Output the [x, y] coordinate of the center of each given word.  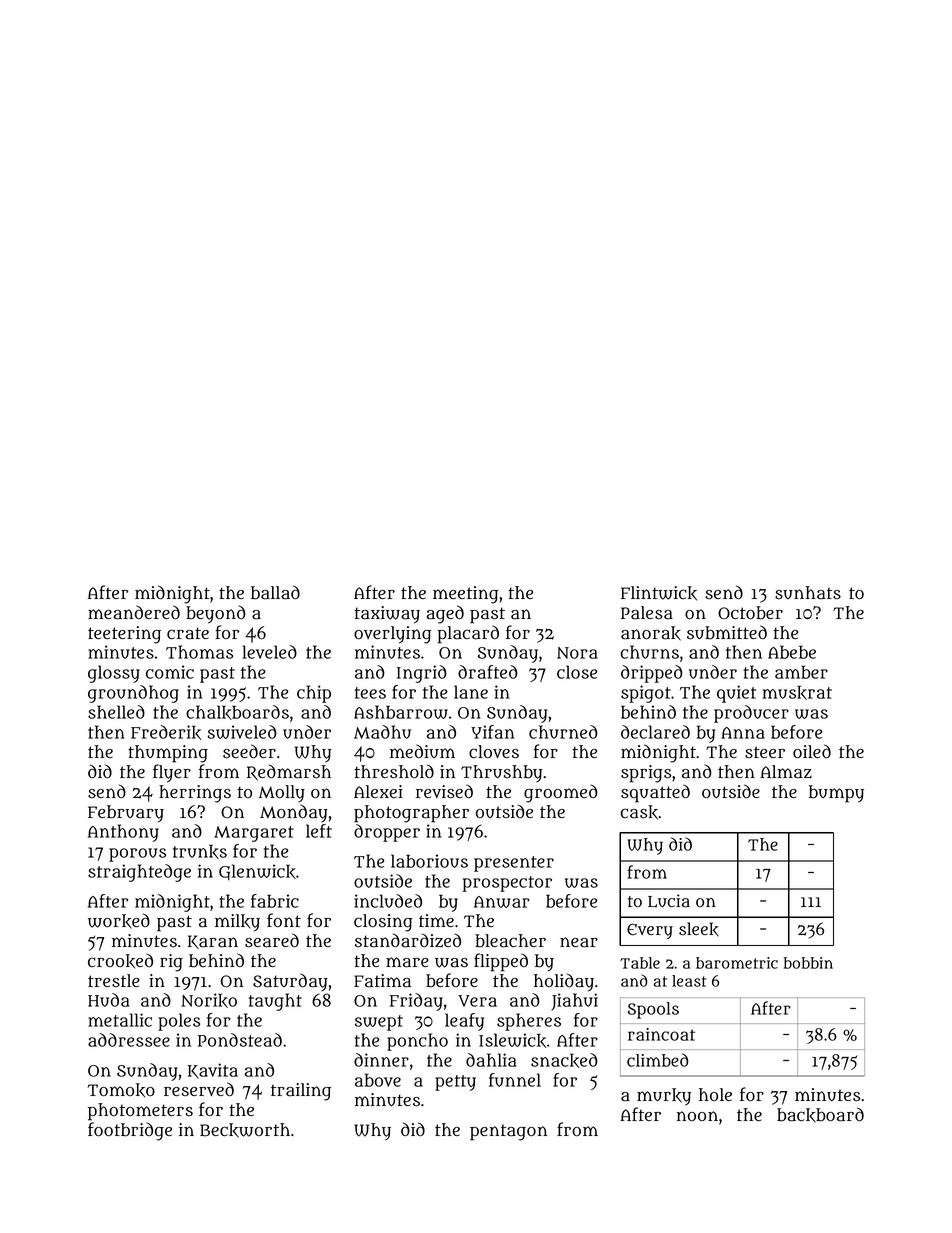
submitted [727, 632]
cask [639, 812]
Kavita [213, 1071]
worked [119, 921]
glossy [114, 674]
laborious [429, 861]
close [577, 672]
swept [379, 1023]
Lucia [669, 901]
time [436, 920]
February [126, 814]
